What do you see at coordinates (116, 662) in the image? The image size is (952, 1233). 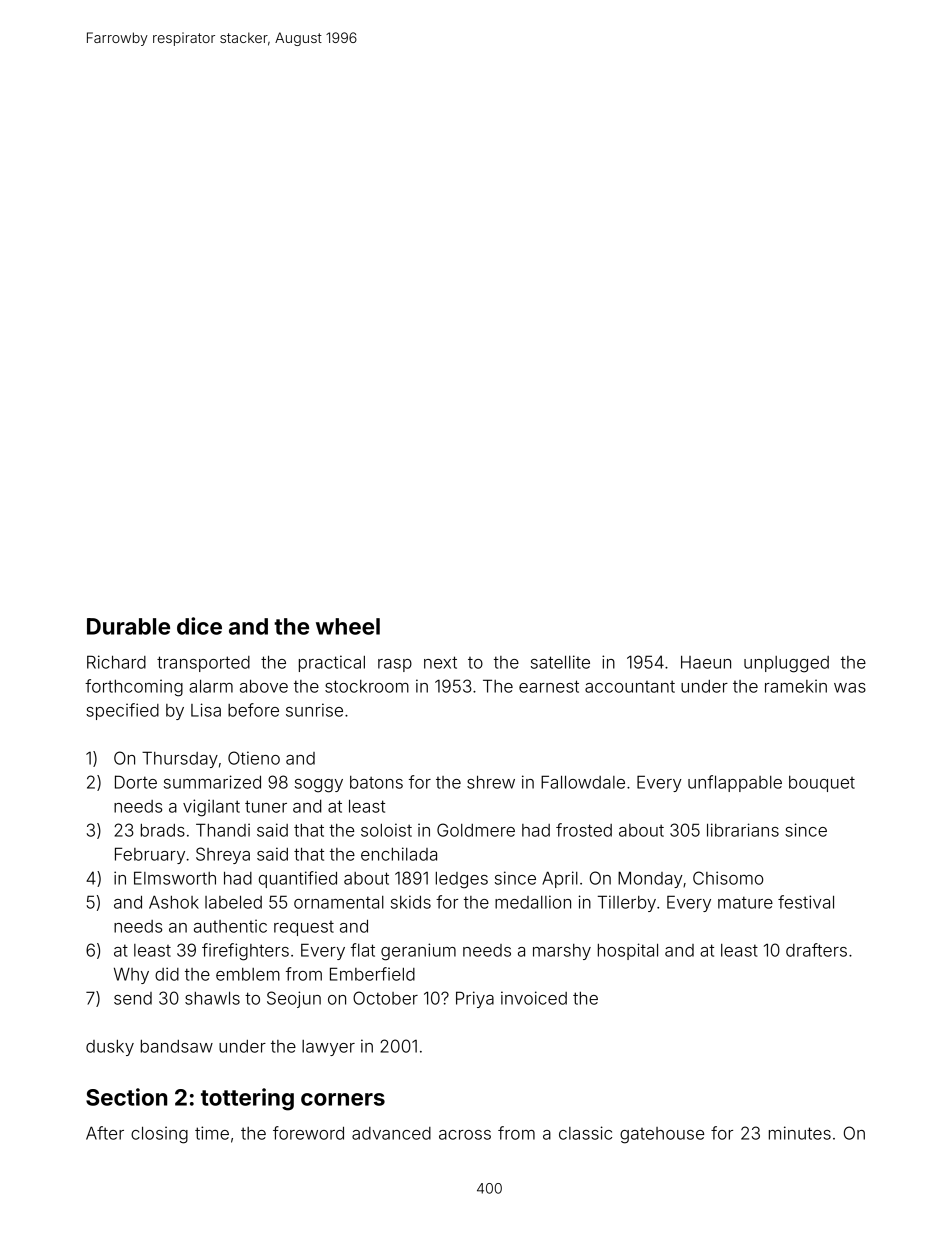 I see `Richard` at bounding box center [116, 662].
